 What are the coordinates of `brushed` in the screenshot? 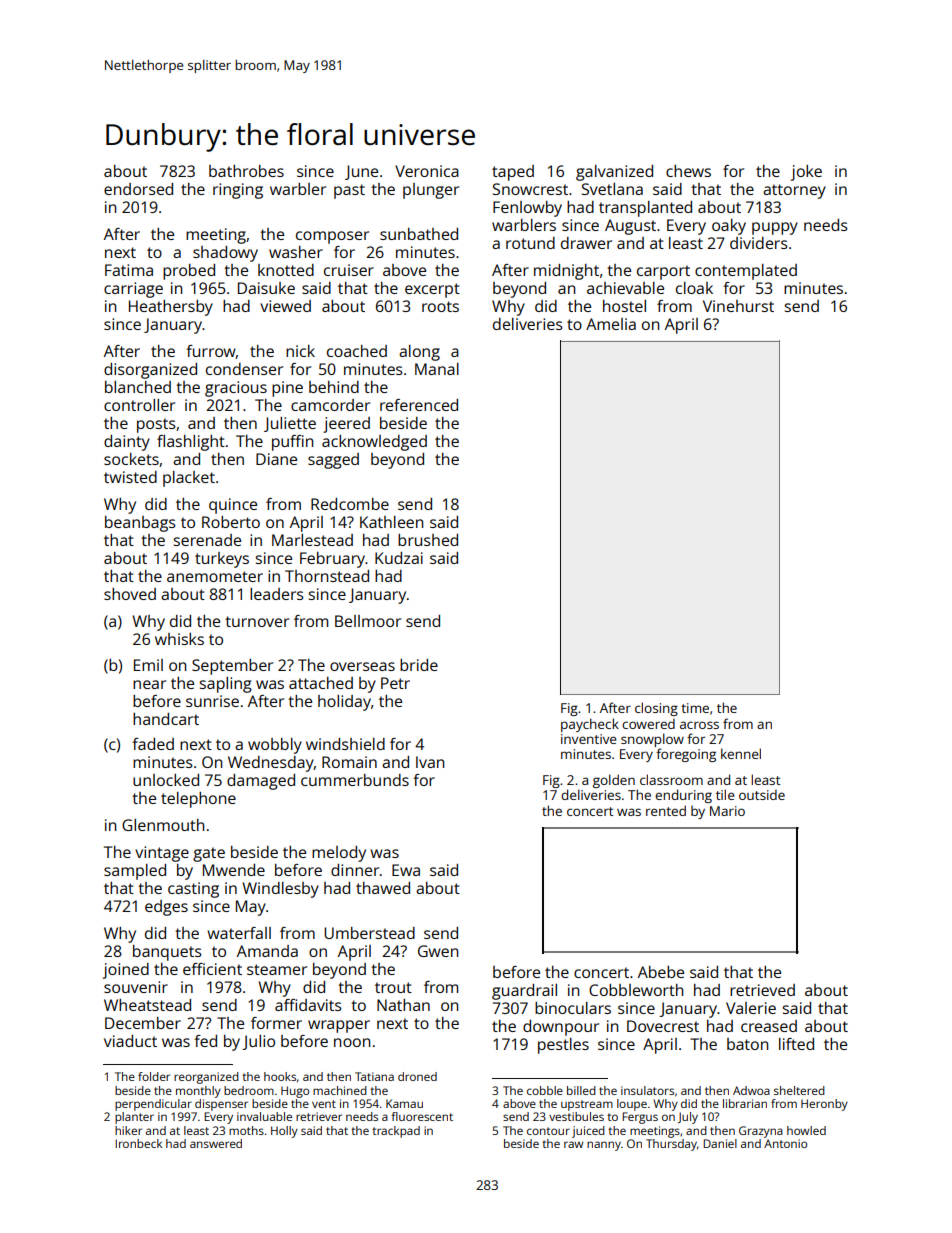 It's located at (428, 540).
